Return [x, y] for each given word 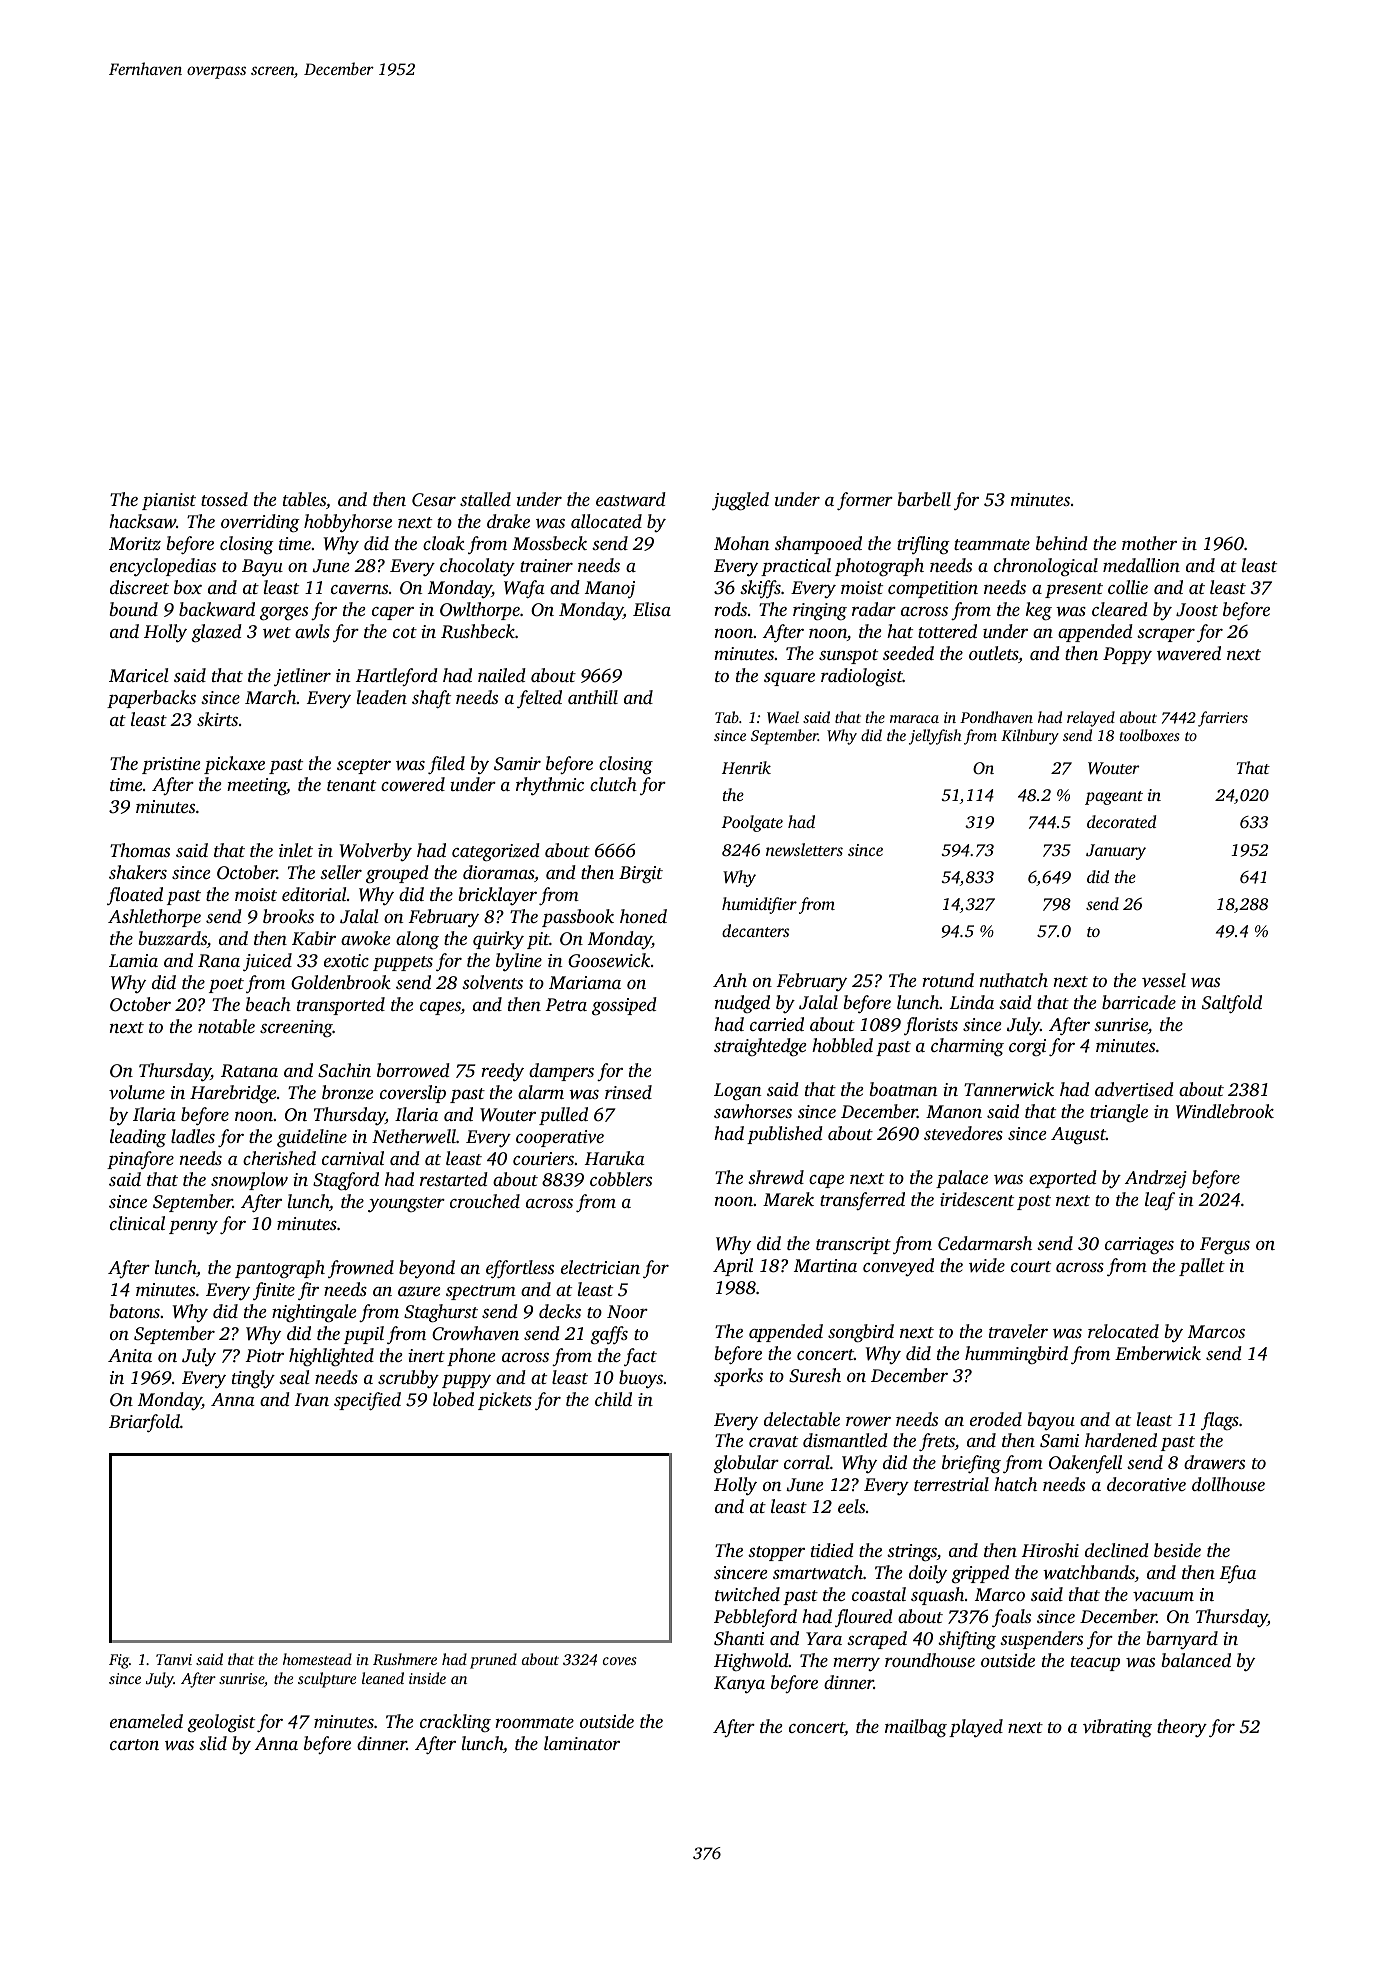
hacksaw [142, 521]
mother [1149, 543]
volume [137, 1092]
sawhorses [753, 1111]
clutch [613, 784]
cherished [279, 1158]
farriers [1223, 719]
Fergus [1225, 1245]
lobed [453, 1399]
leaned [383, 1678]
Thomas [140, 850]
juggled [740, 501]
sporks [738, 1377]
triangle [1119, 1113]
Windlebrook [1225, 1111]
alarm [541, 1092]
